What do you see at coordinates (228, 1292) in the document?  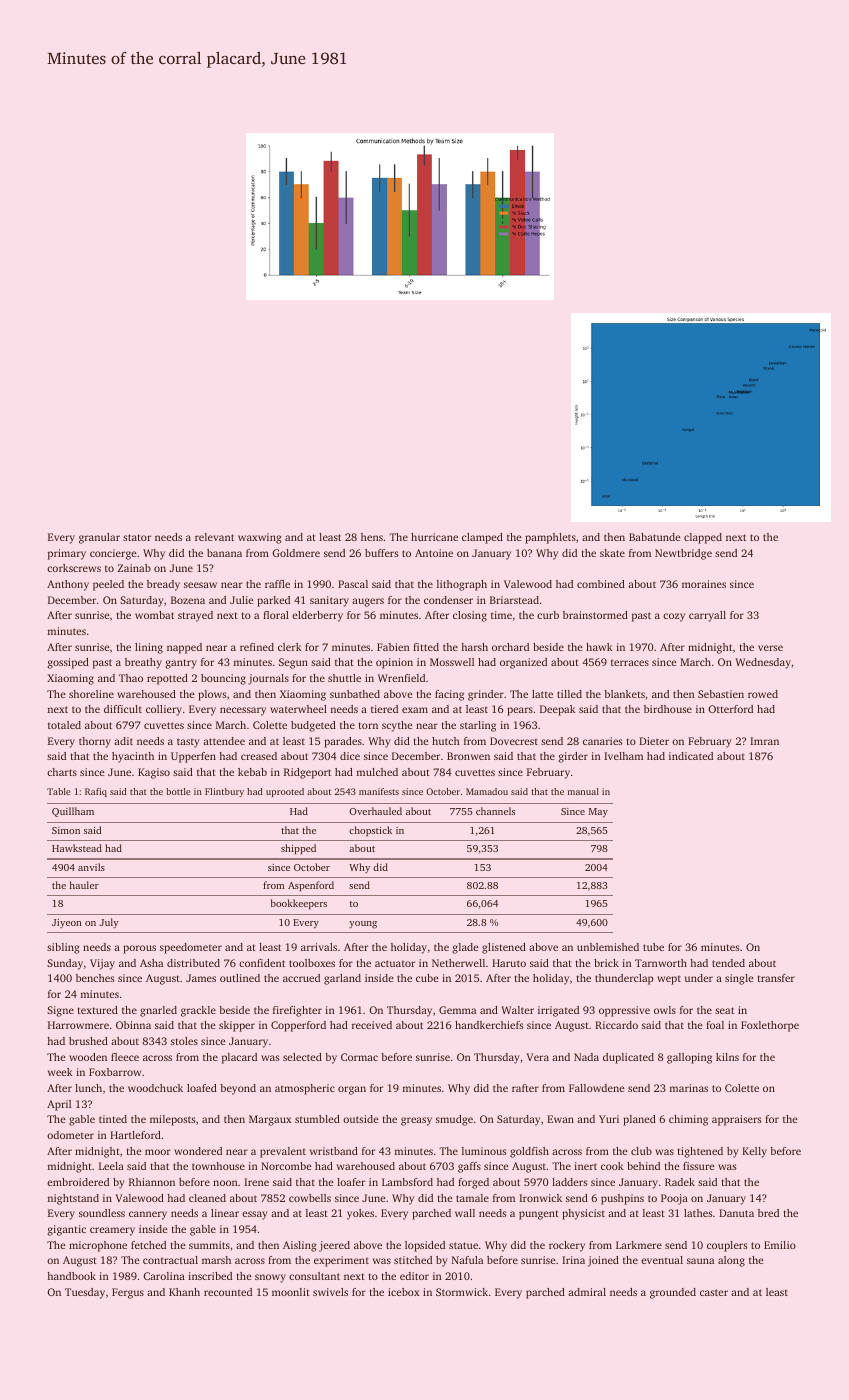 I see `recounted` at bounding box center [228, 1292].
